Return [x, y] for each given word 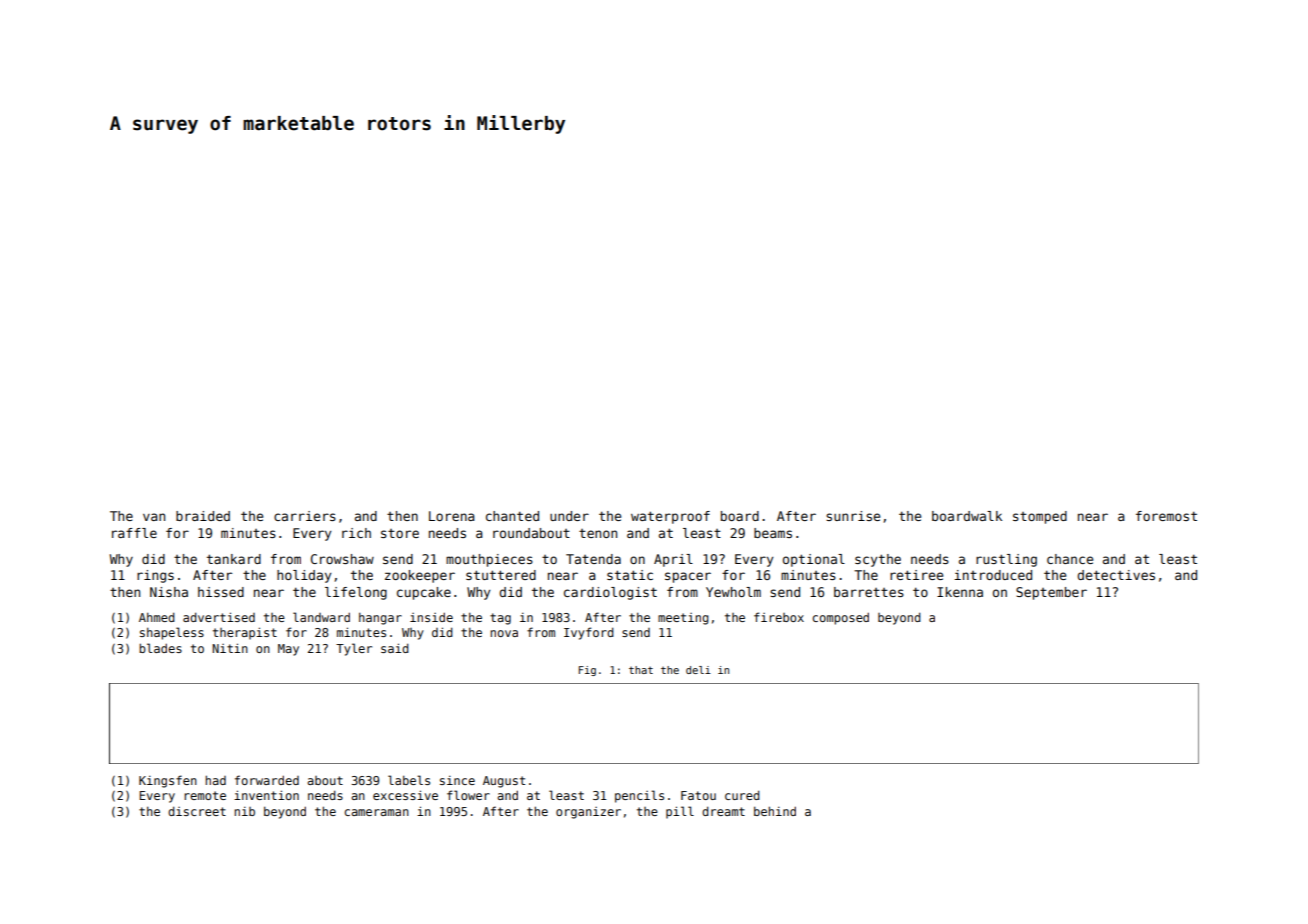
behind [775, 811]
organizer [588, 813]
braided [203, 516]
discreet [197, 811]
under [569, 516]
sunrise [853, 516]
